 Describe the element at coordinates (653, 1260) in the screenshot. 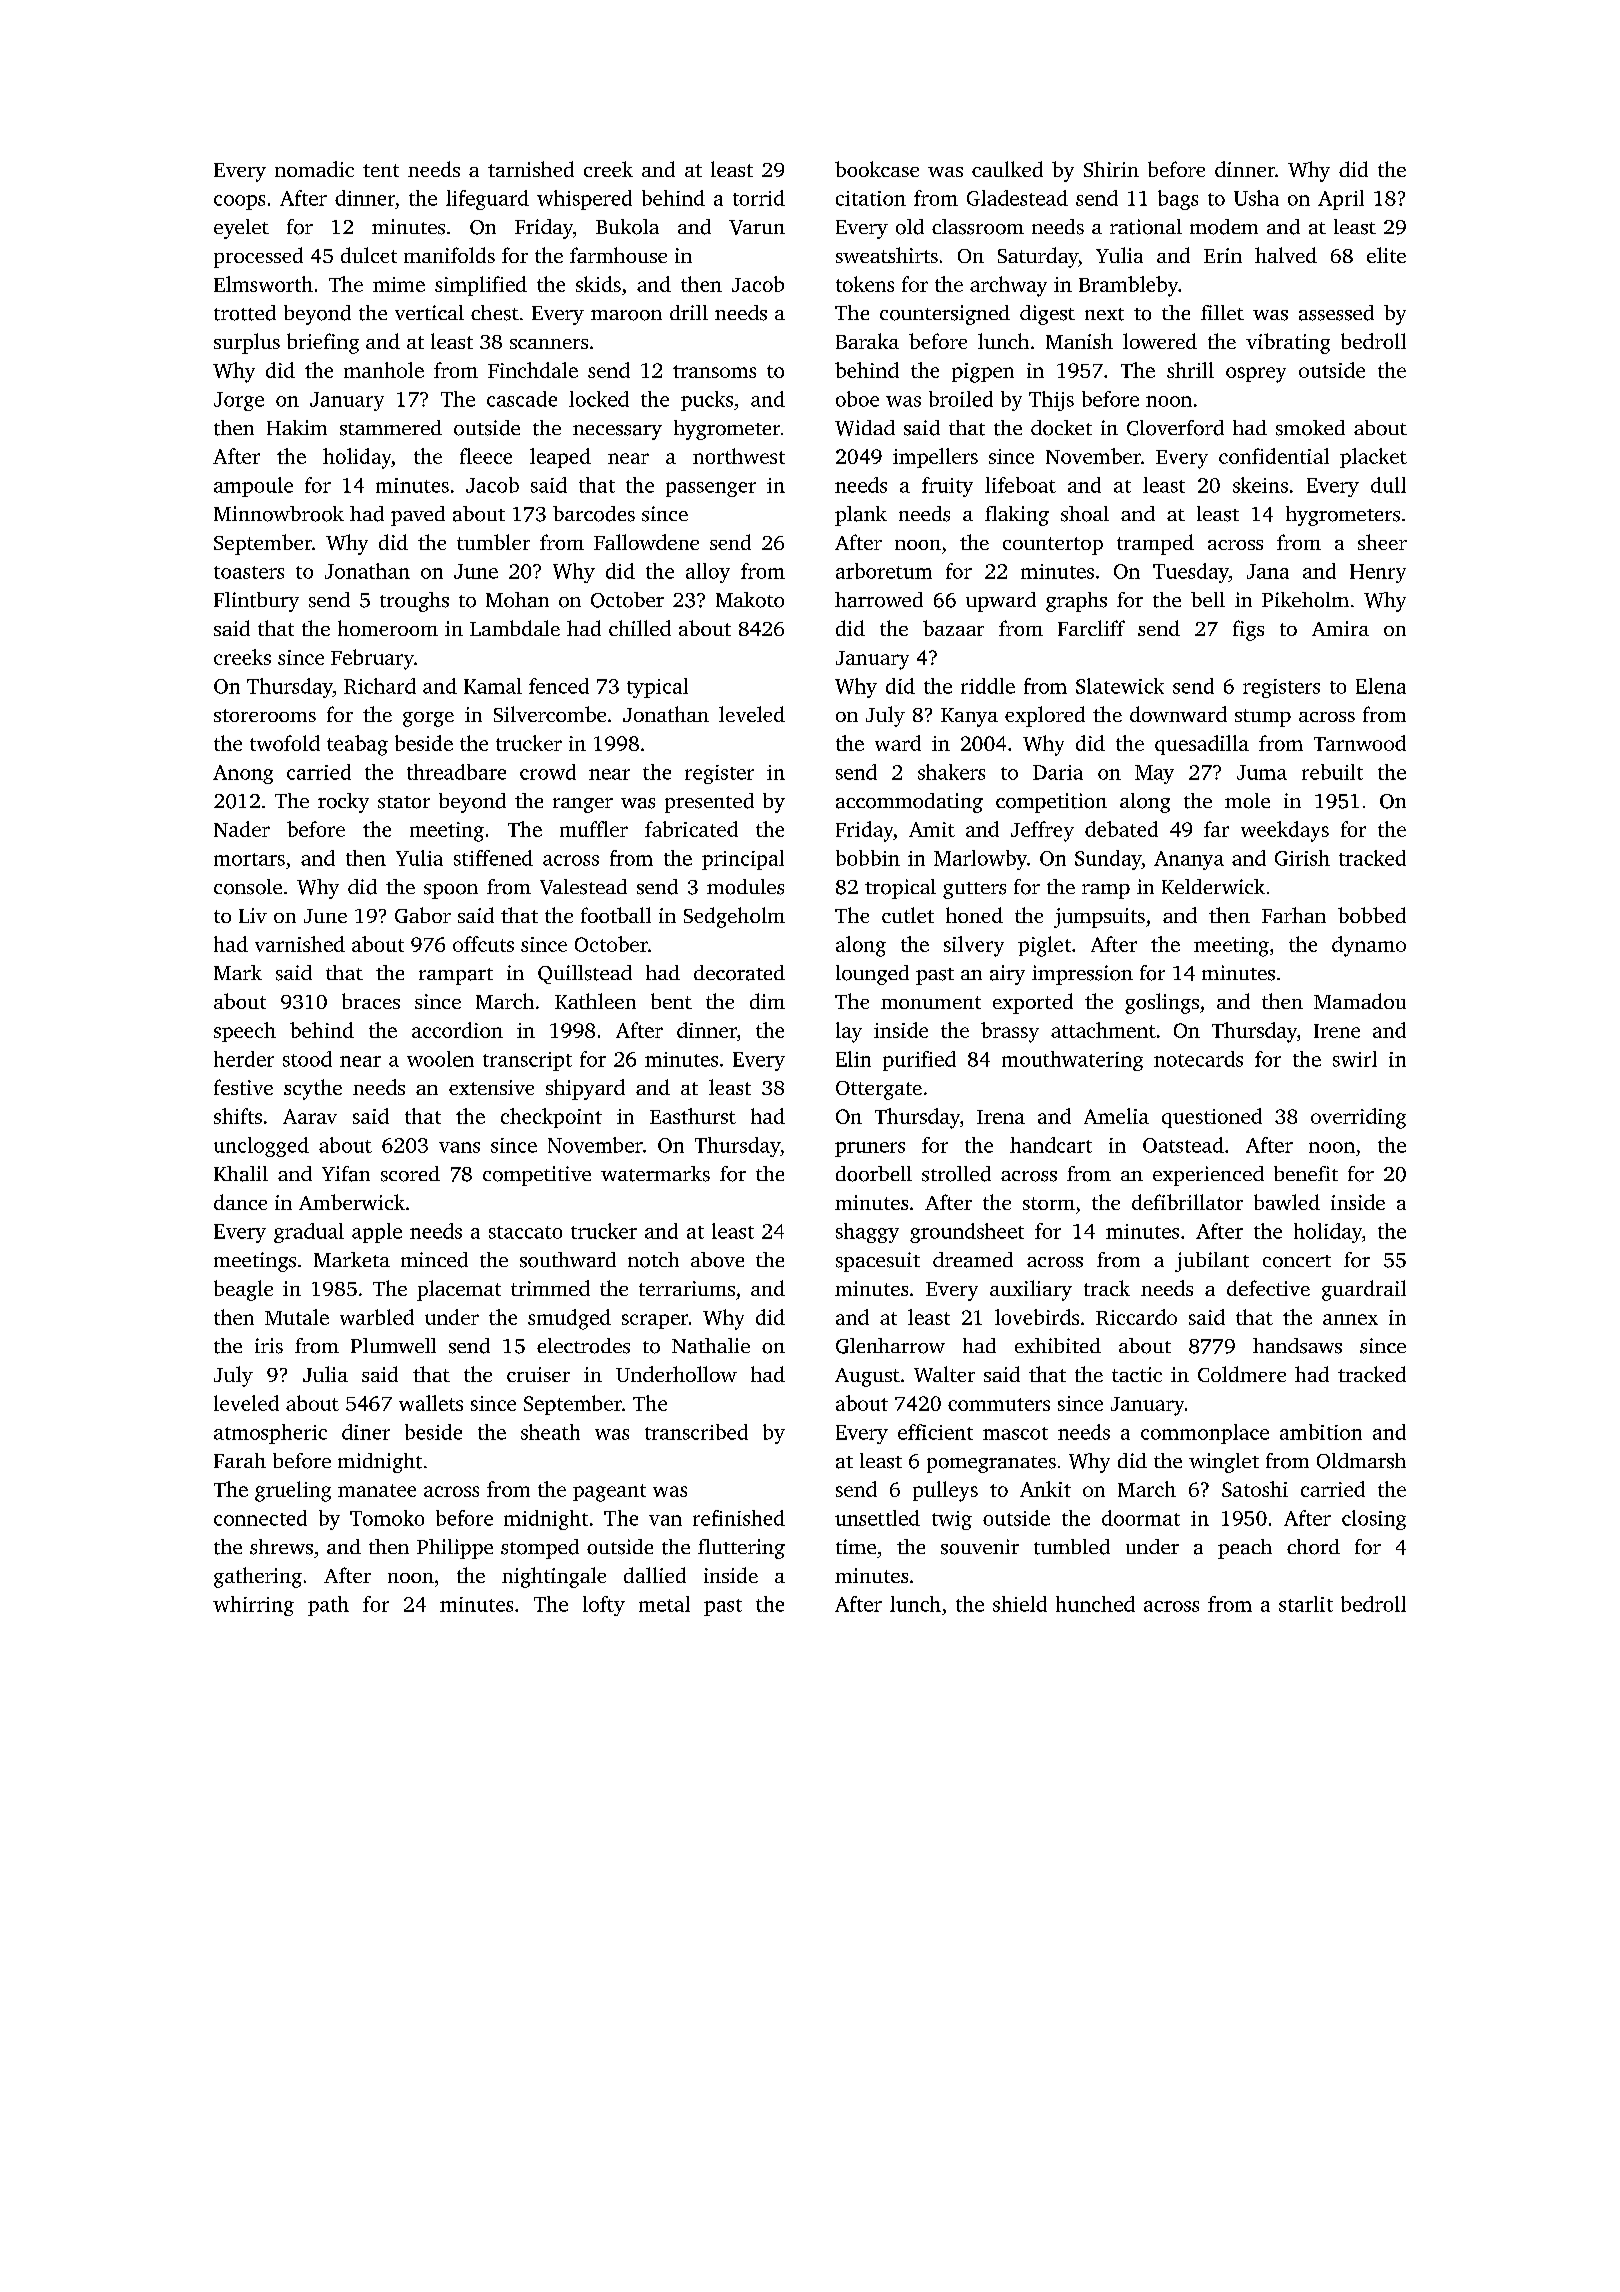

I see `notch` at that location.
